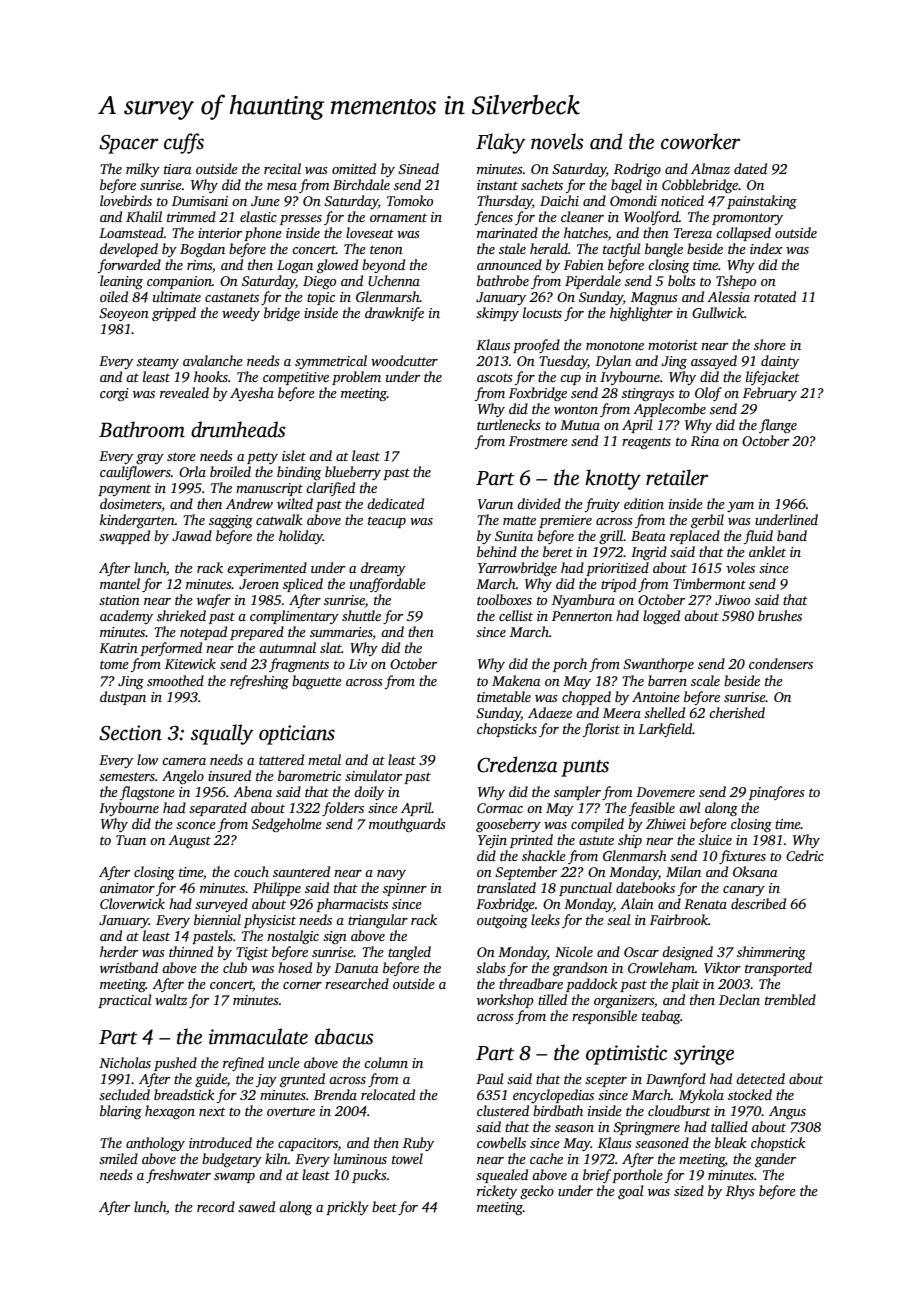  What do you see at coordinates (705, 904) in the image?
I see `Renata` at bounding box center [705, 904].
